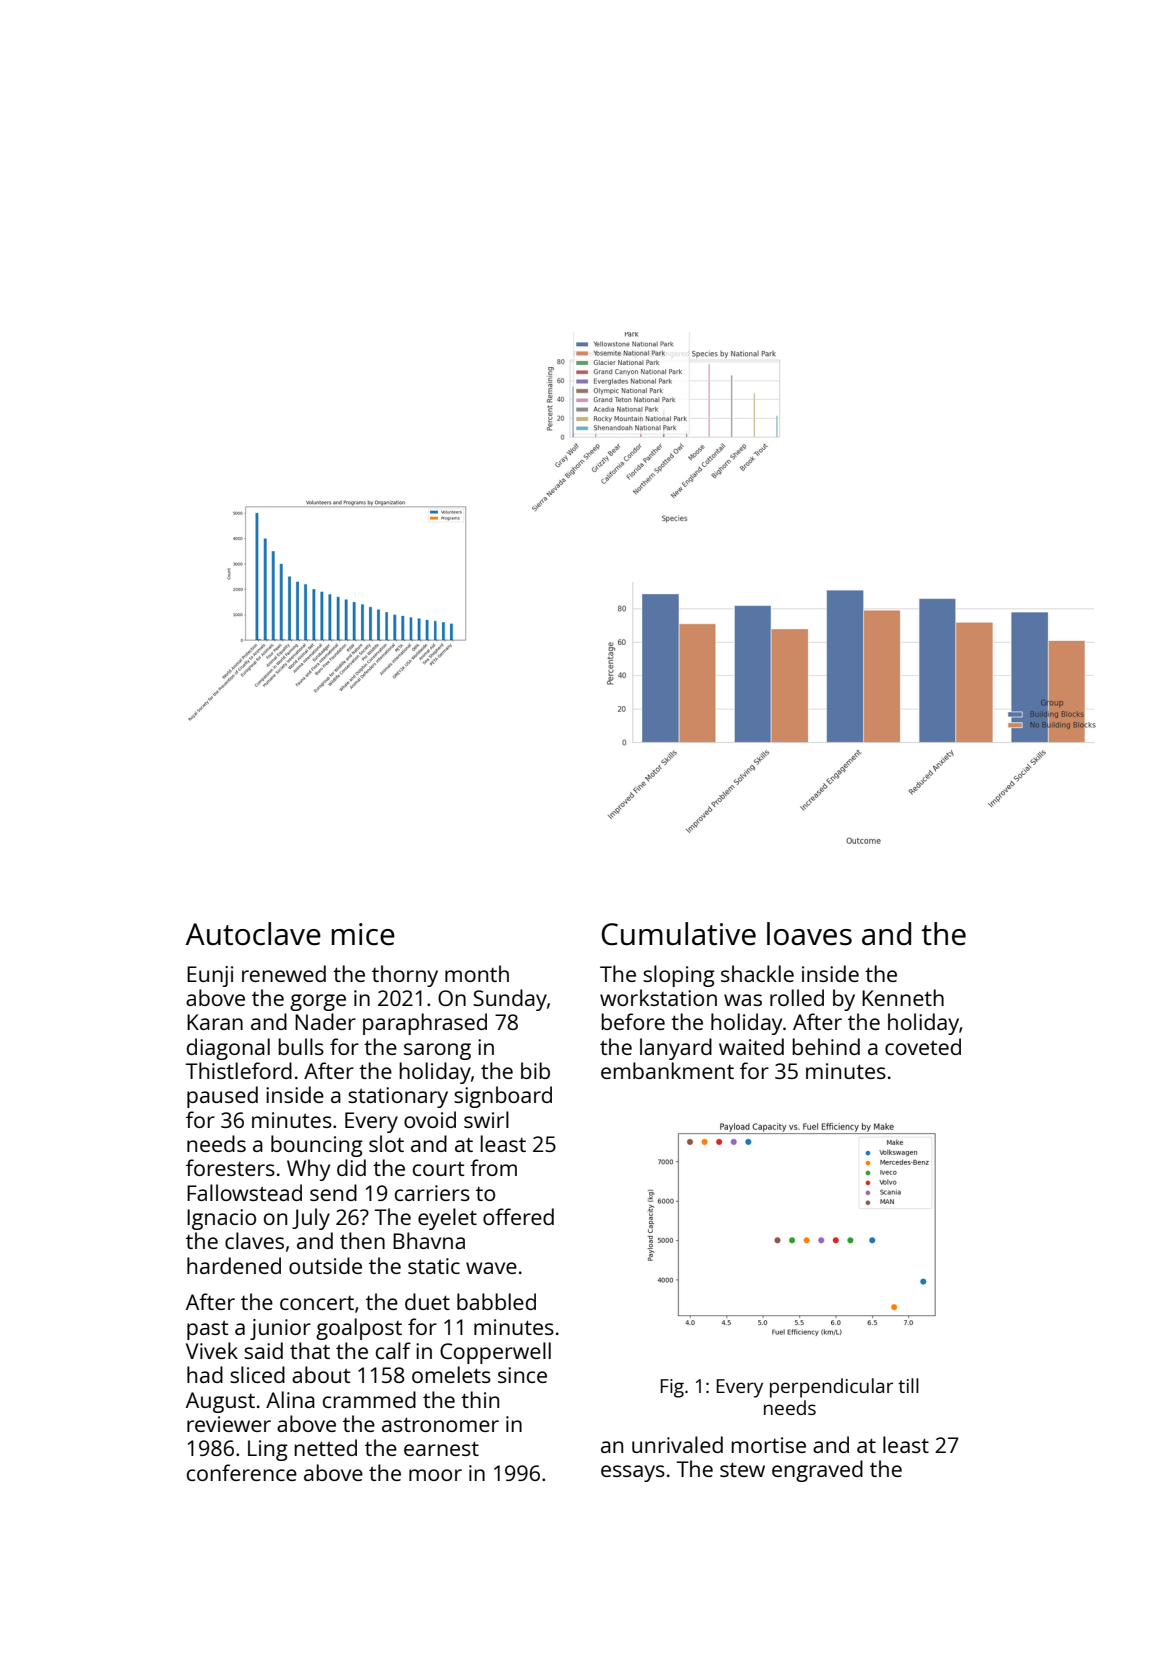  What do you see at coordinates (242, 1472) in the page?
I see `conference` at bounding box center [242, 1472].
